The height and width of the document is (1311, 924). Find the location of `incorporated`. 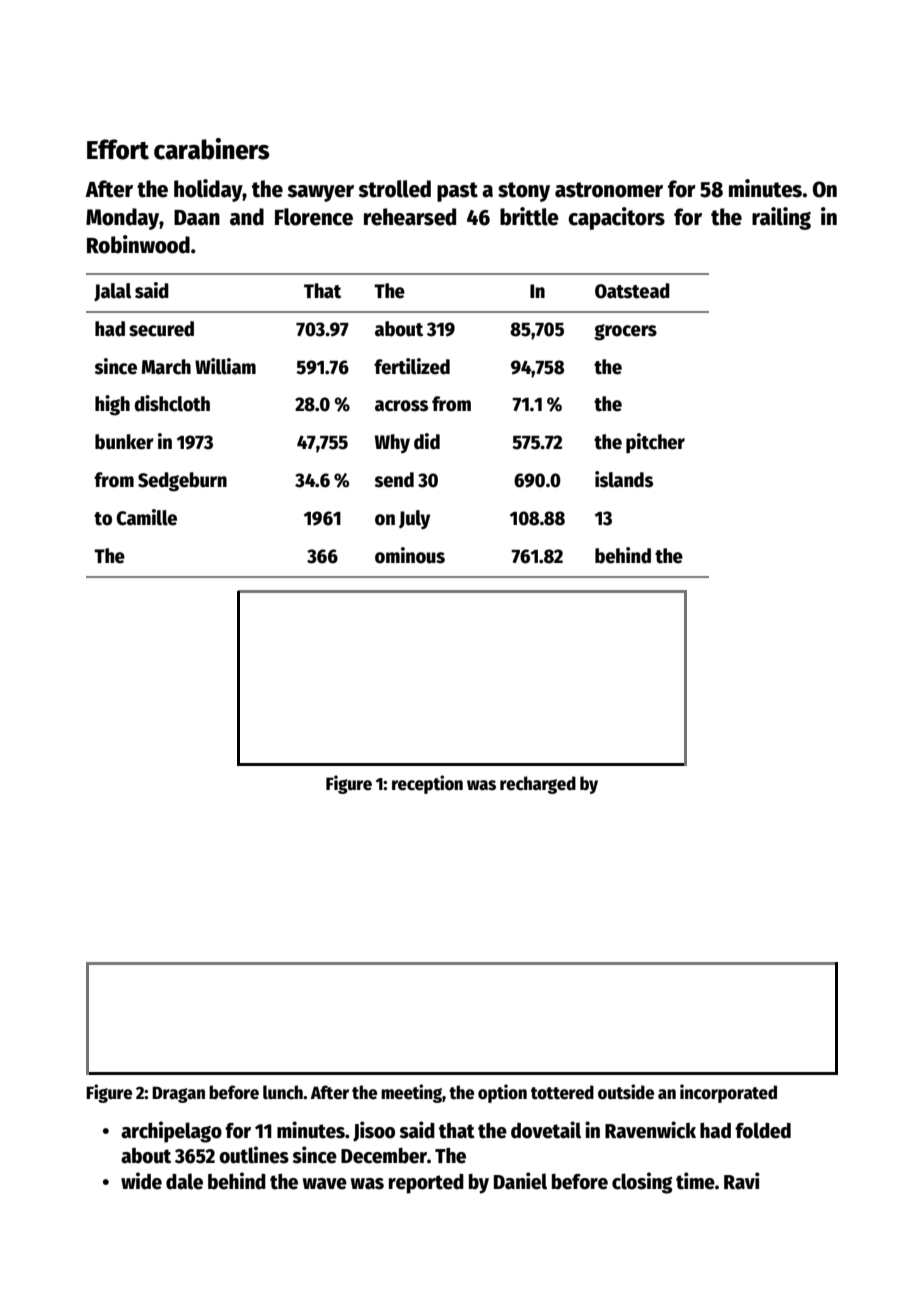

incorporated is located at coordinates (728, 1093).
